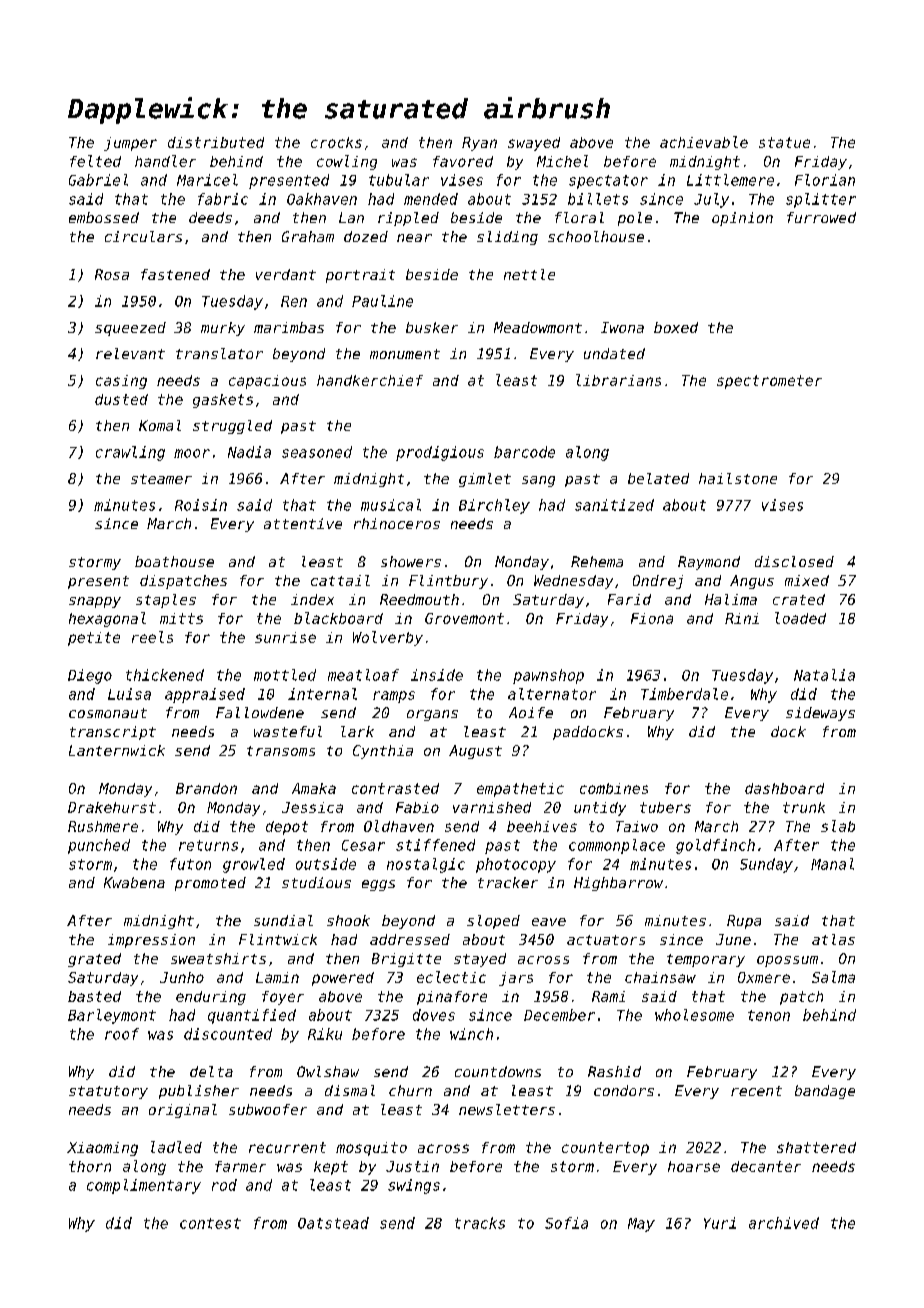 This document has height=1308, width=924. Describe the element at coordinates (660, 977) in the document. I see `chainsaw` at that location.
